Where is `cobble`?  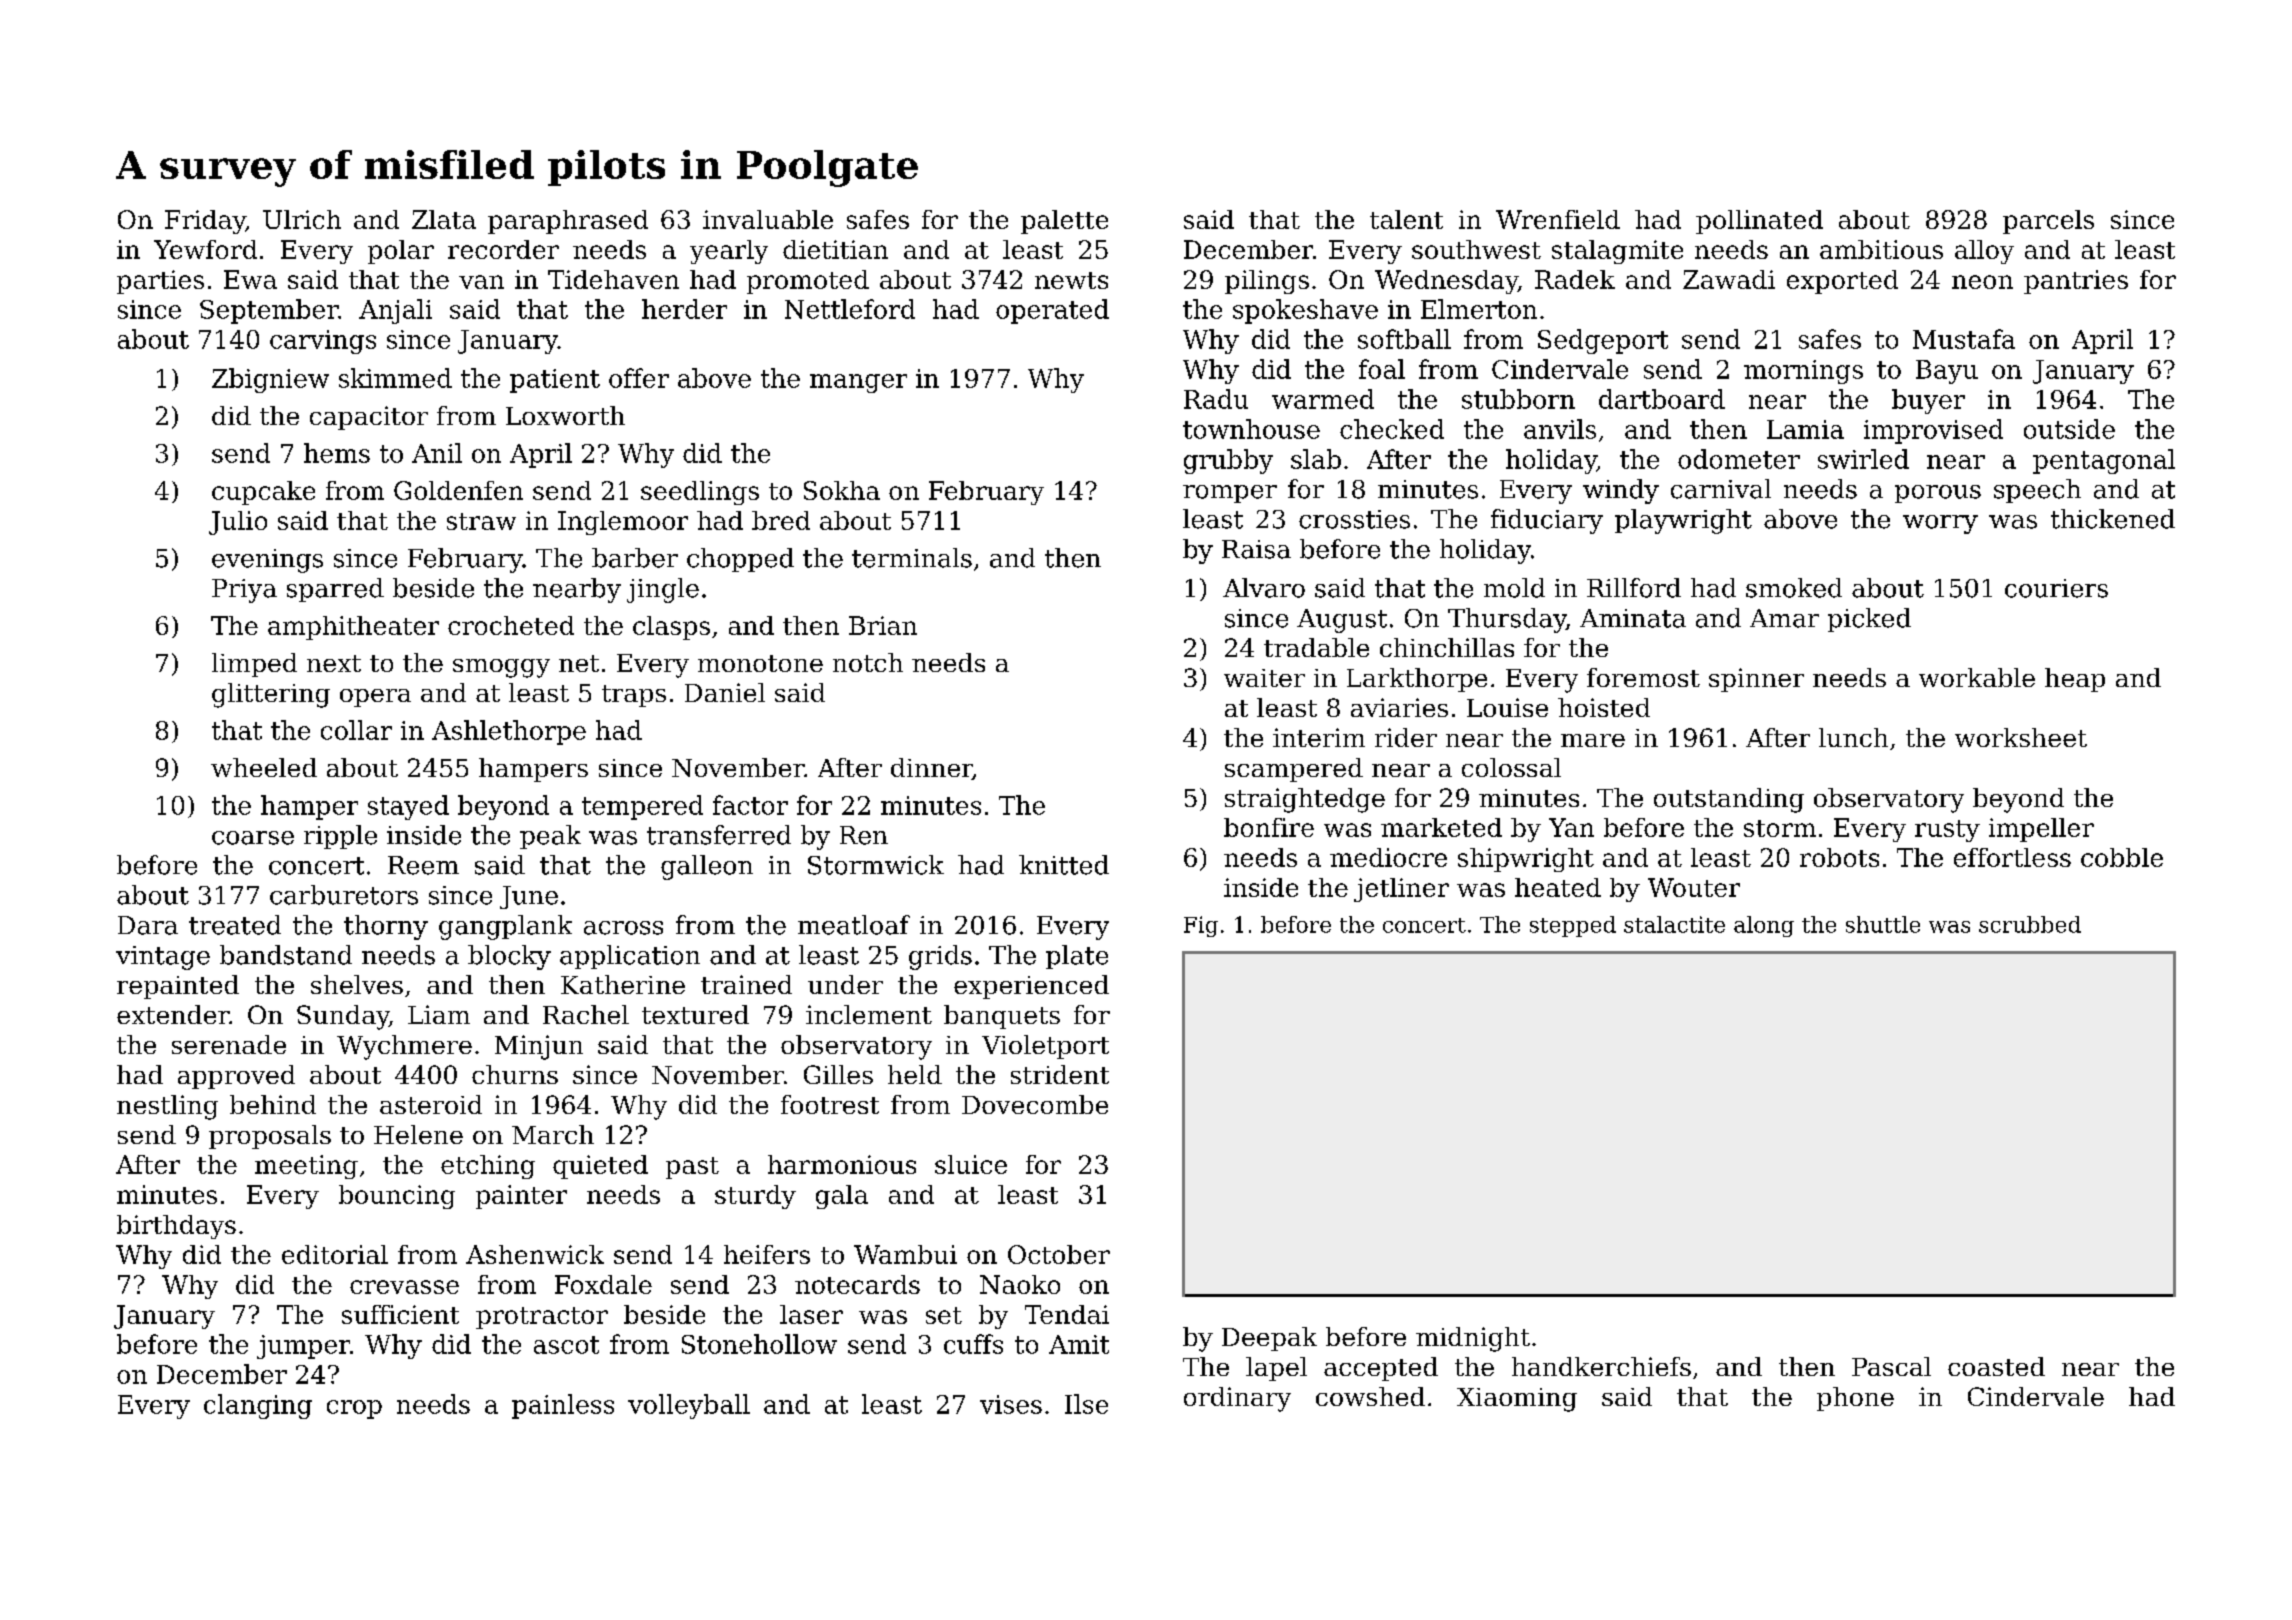
cobble is located at coordinates (2122, 857).
